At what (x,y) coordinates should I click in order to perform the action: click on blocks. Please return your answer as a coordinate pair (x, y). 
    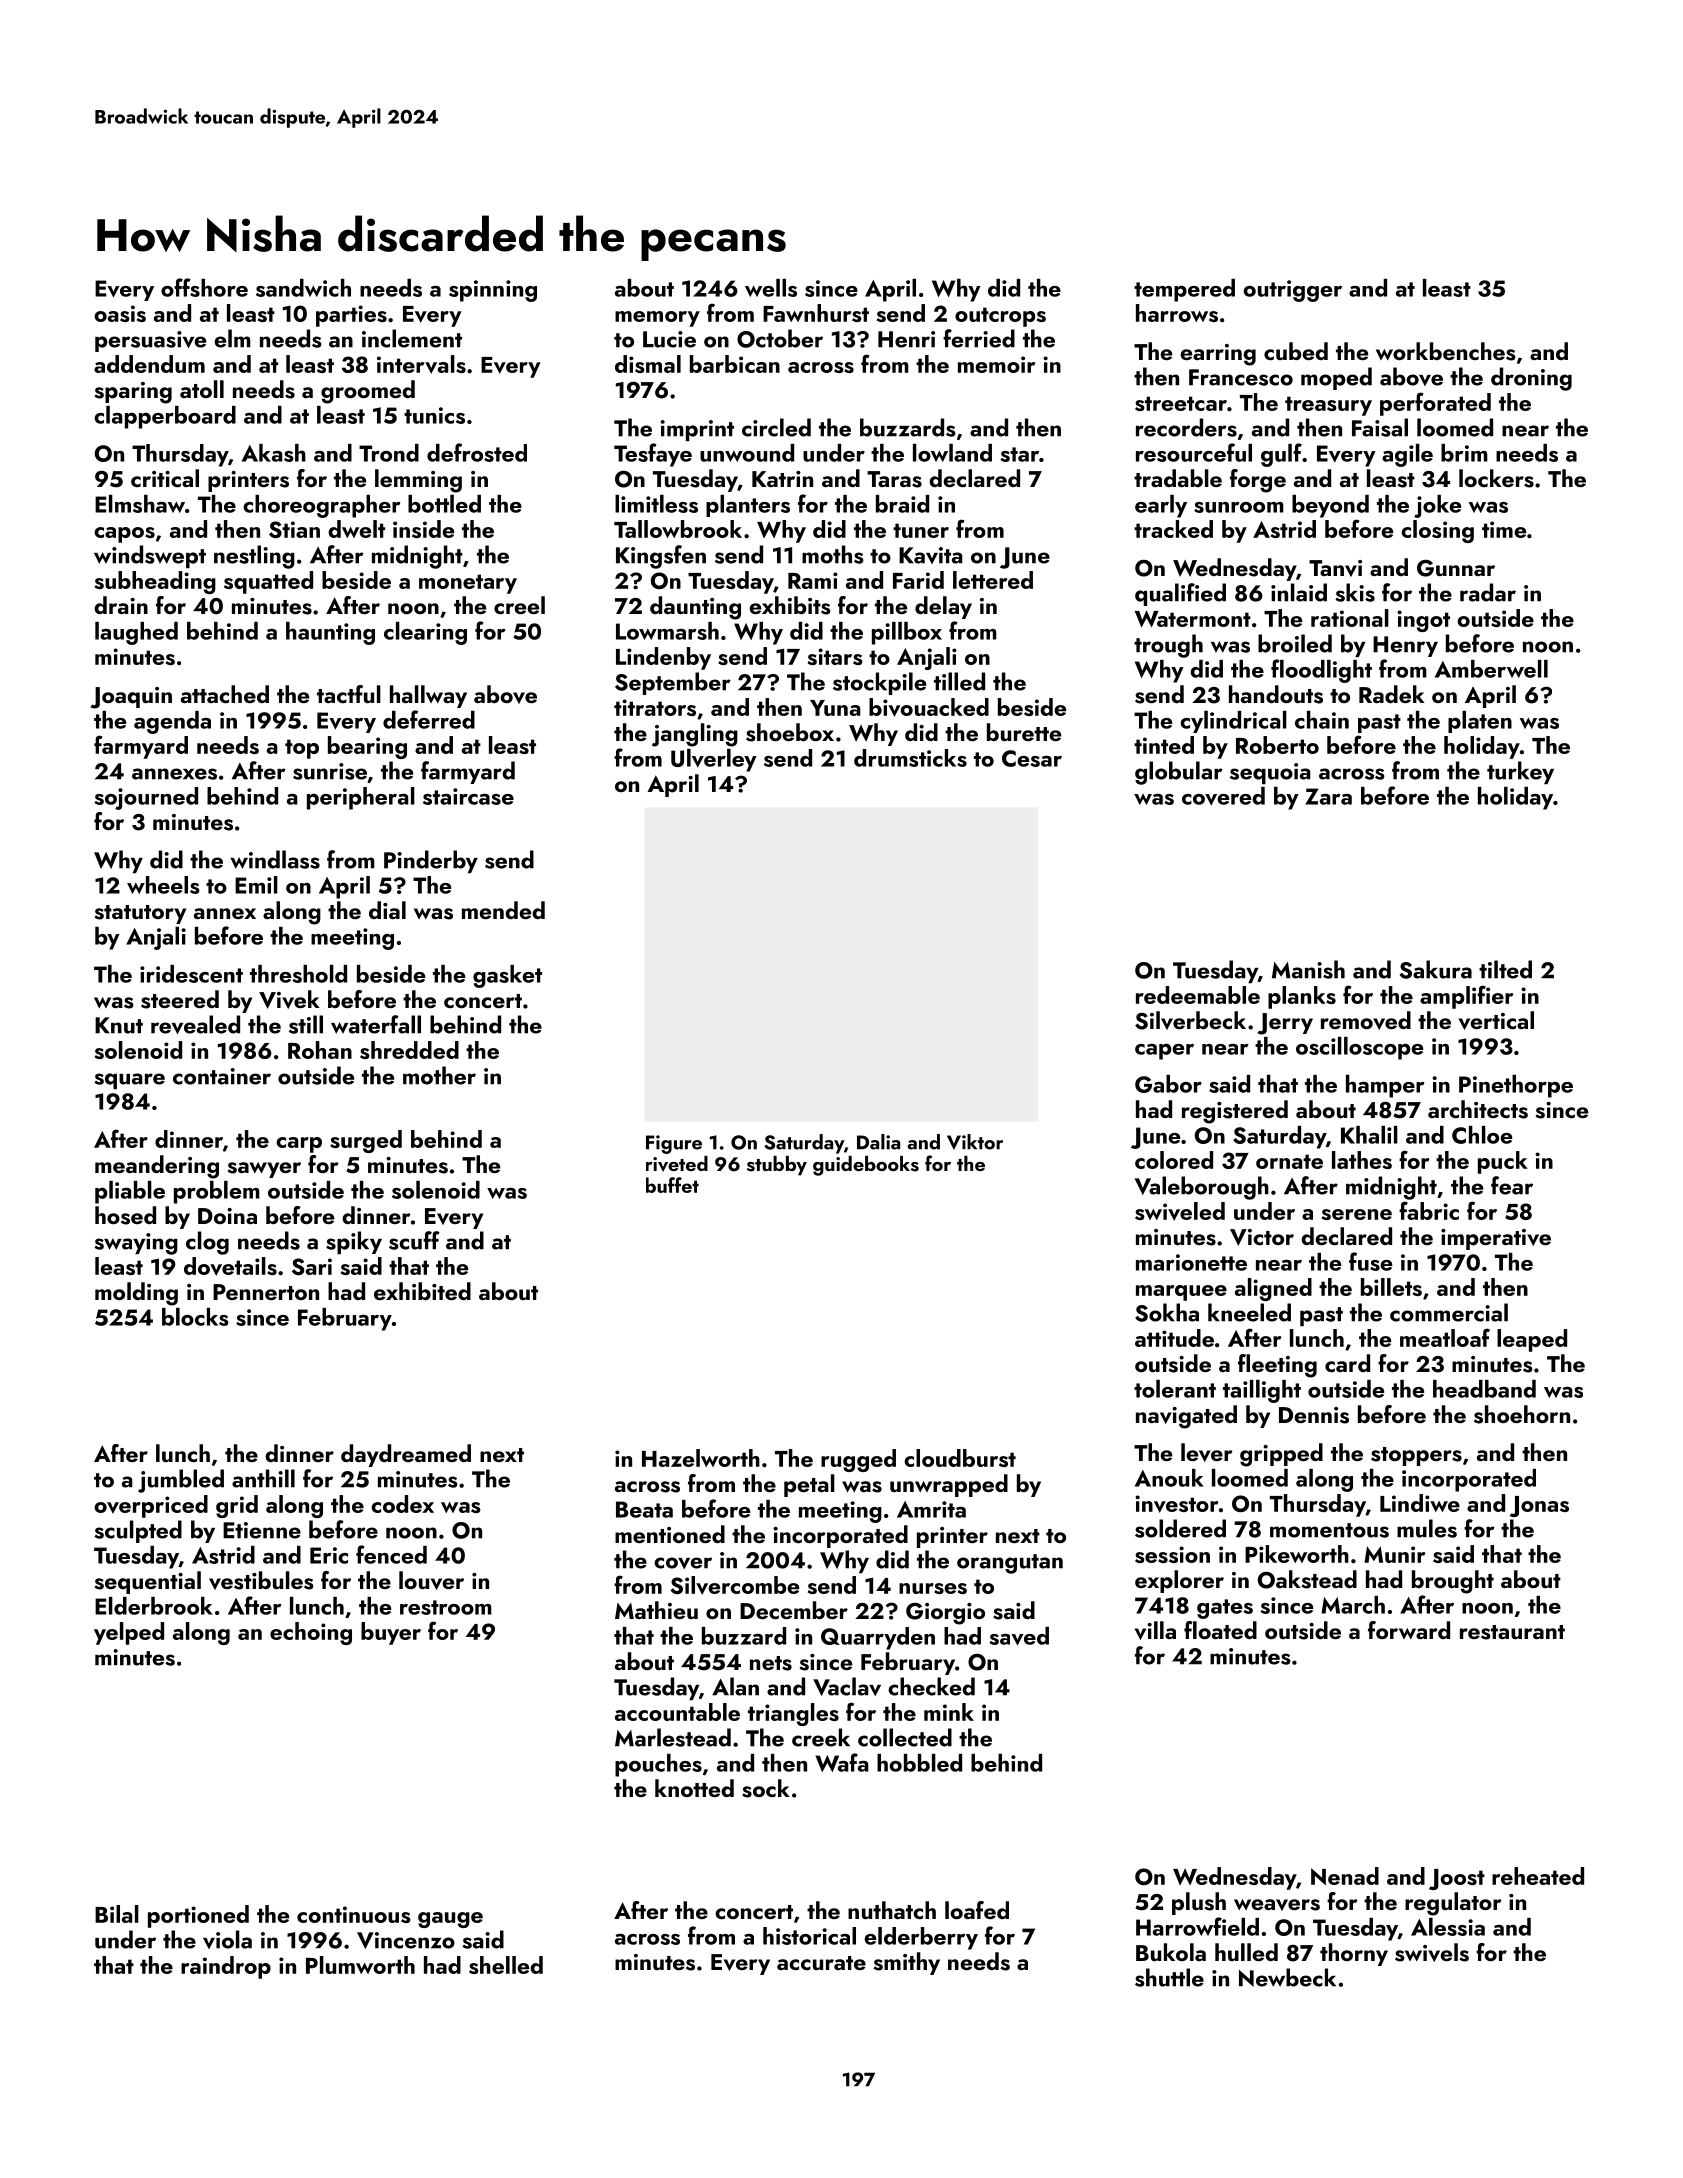
    Looking at the image, I should click on (195, 1317).
